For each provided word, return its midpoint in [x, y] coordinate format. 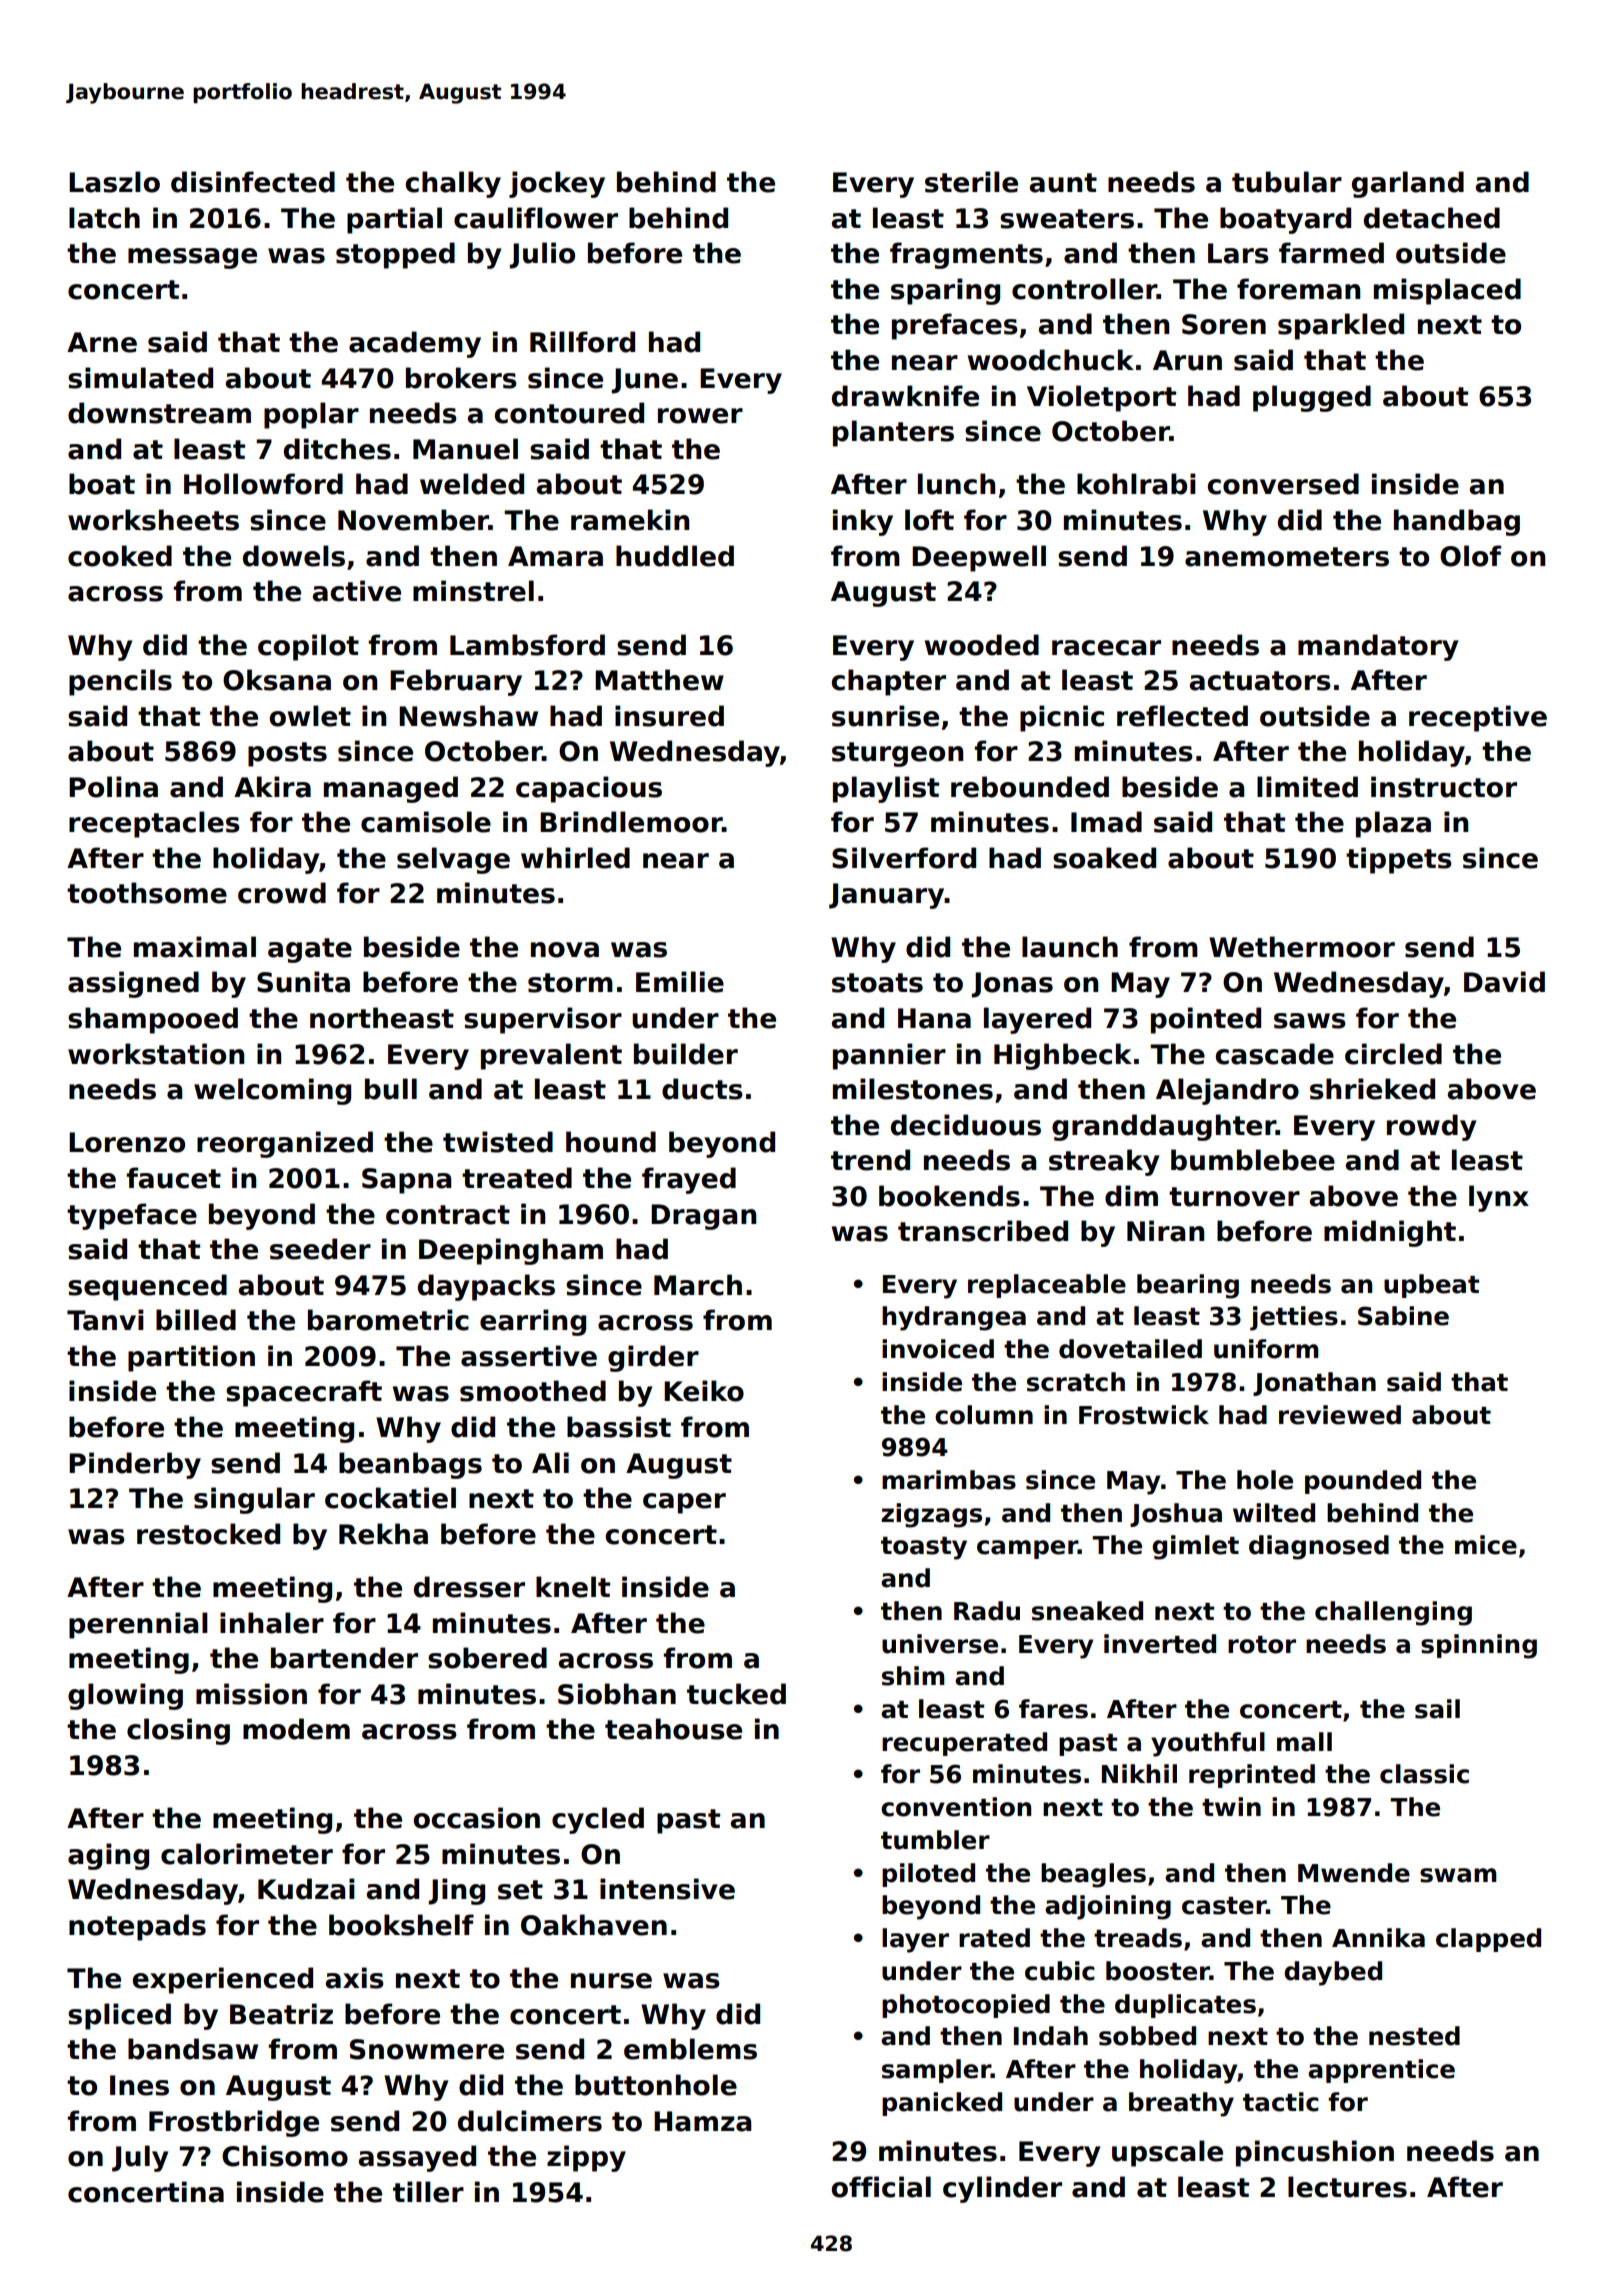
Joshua [1176, 1515]
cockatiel [390, 1498]
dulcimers [530, 2121]
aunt [1063, 183]
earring [533, 1322]
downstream [159, 413]
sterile [971, 182]
